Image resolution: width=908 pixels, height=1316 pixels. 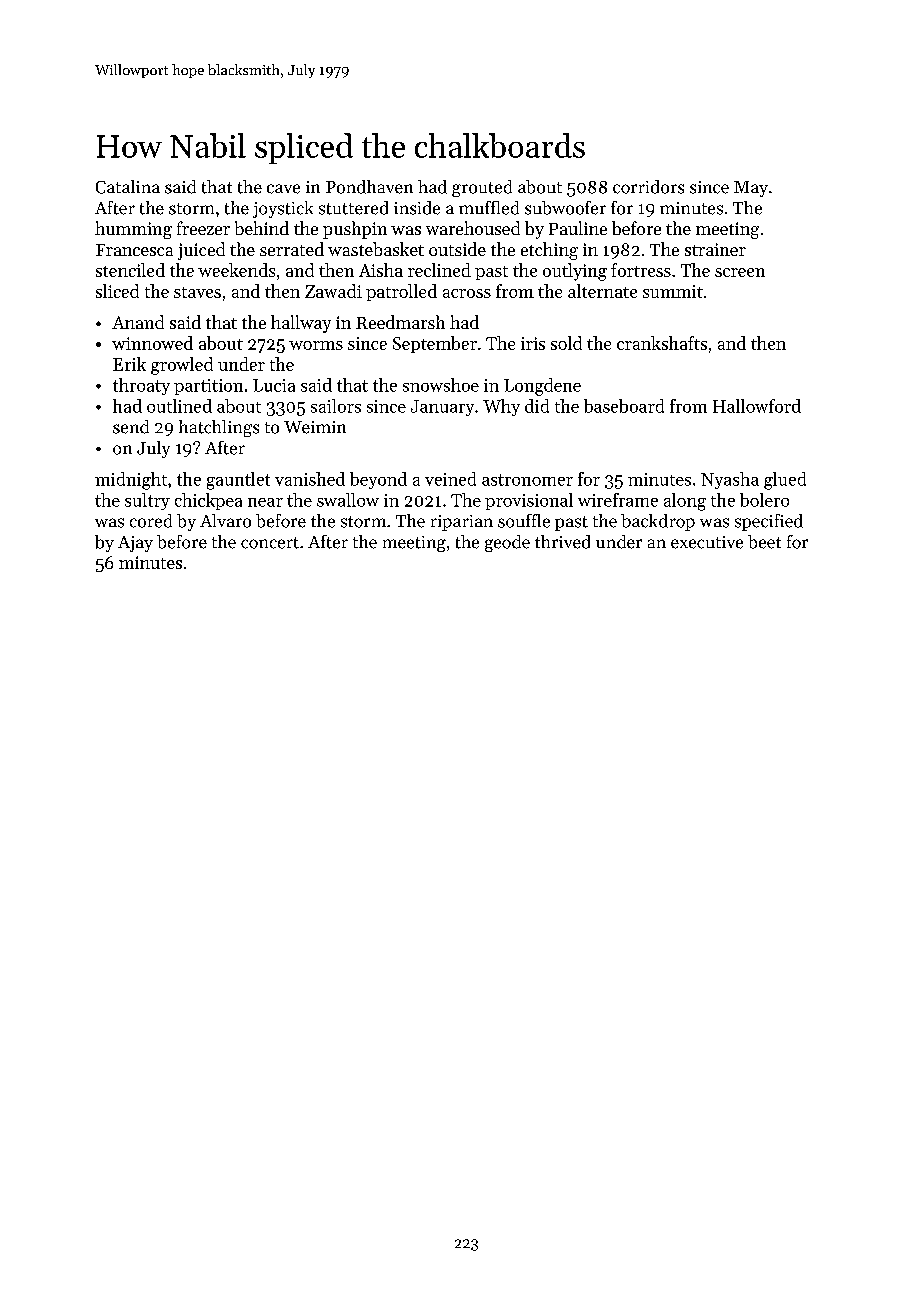 What do you see at coordinates (685, 502) in the screenshot?
I see `along` at bounding box center [685, 502].
